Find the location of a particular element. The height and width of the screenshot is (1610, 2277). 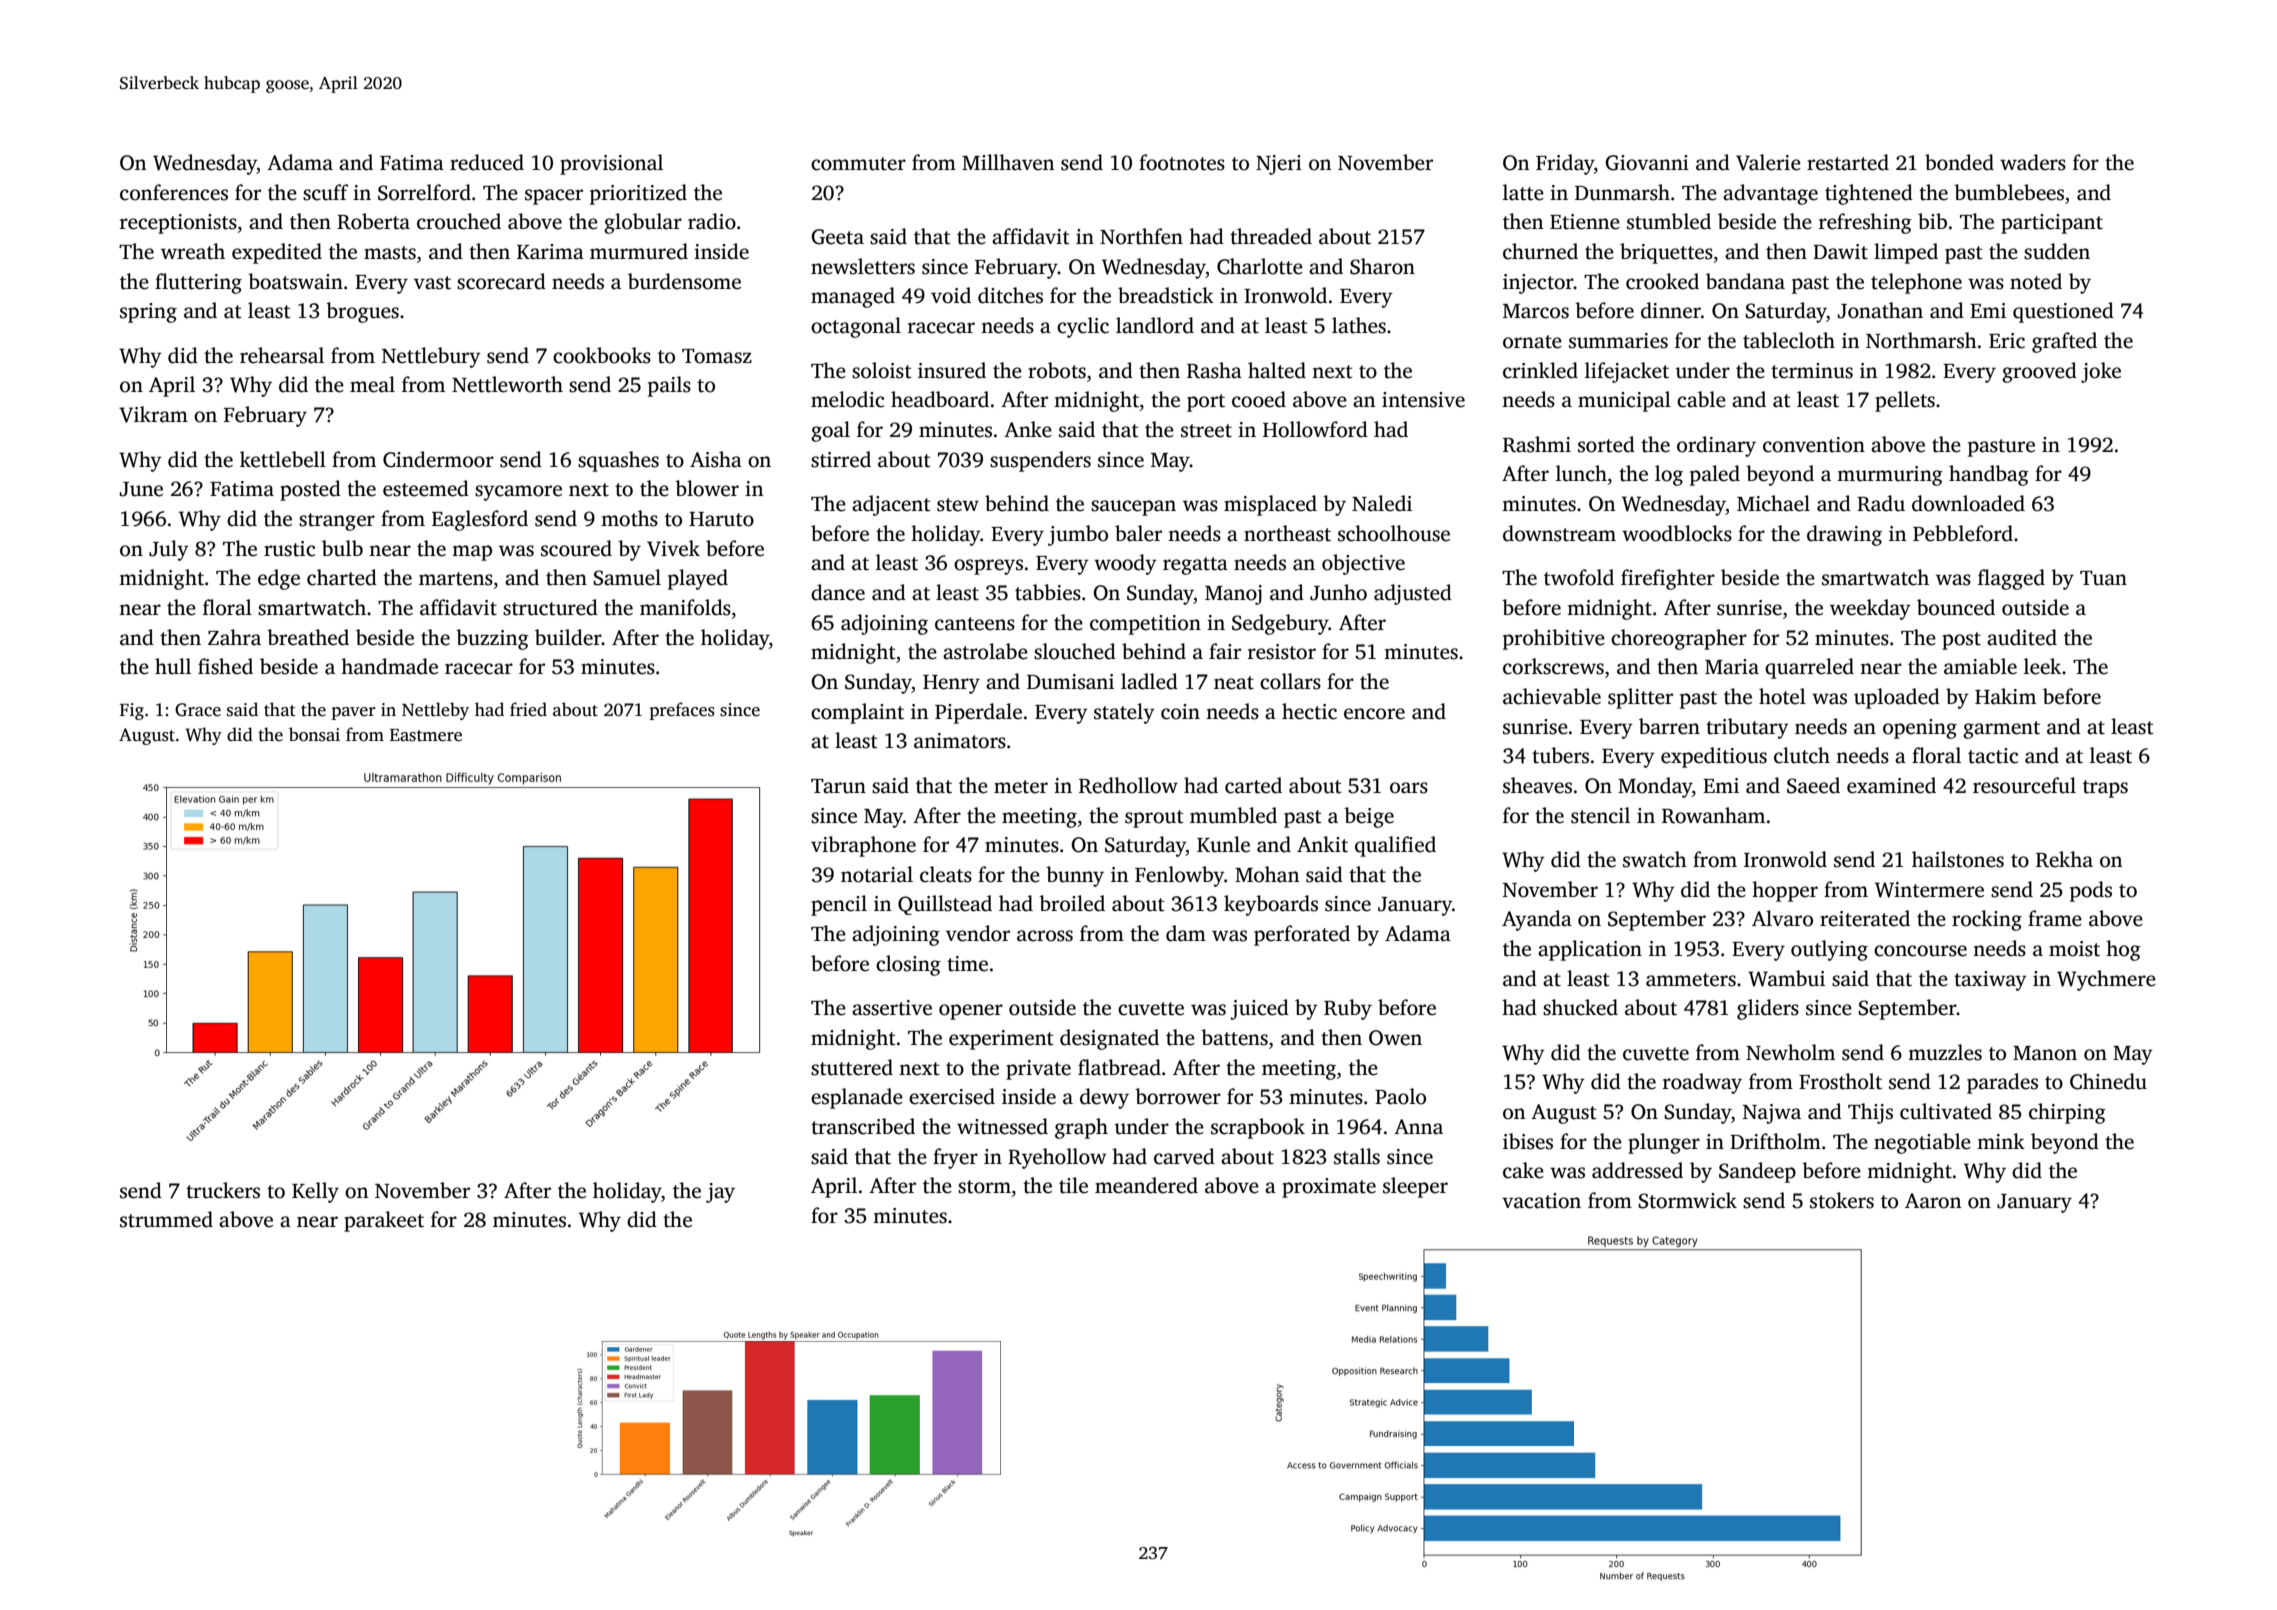

murmuring is located at coordinates (1890, 476).
